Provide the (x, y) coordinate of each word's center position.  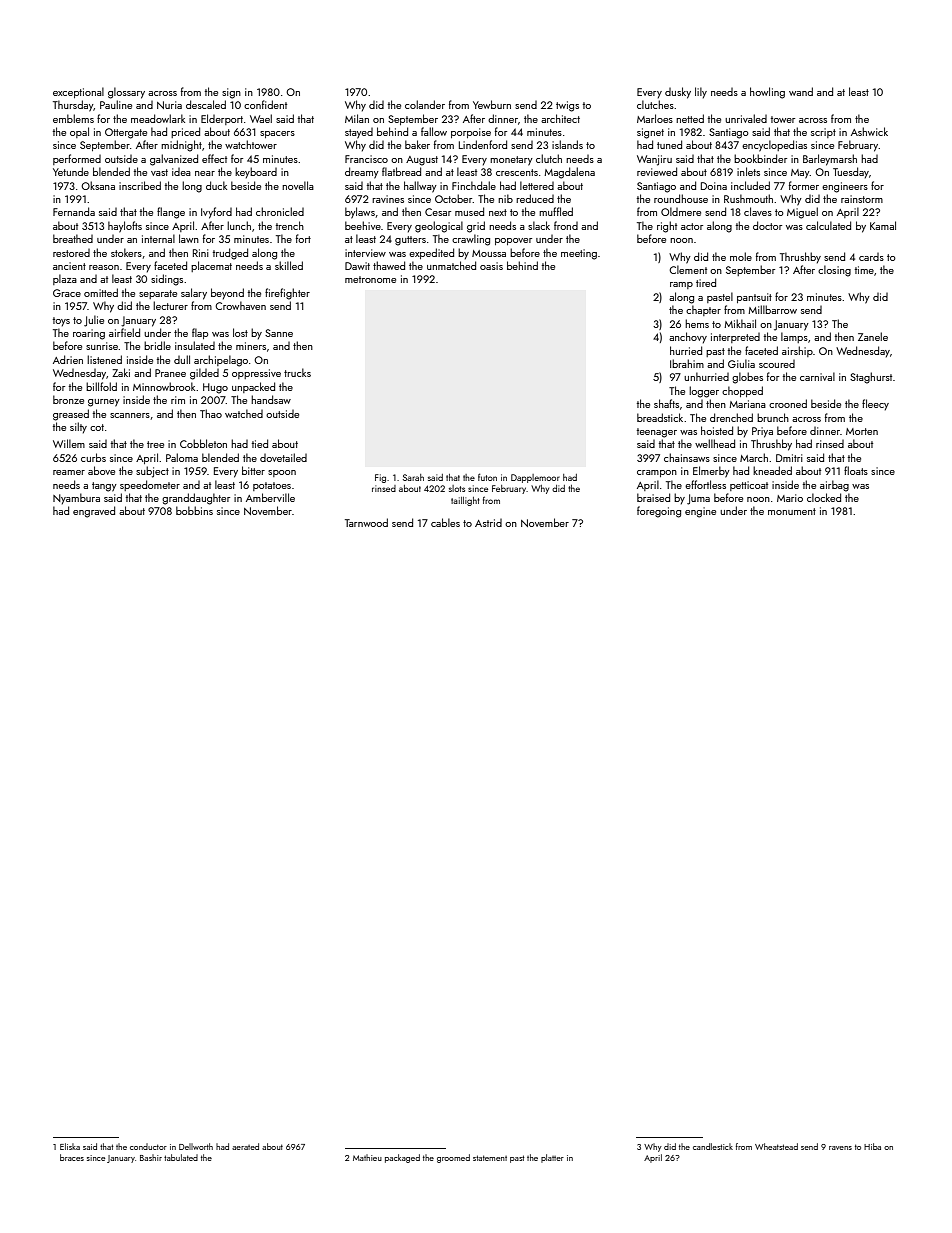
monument (792, 511)
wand (801, 91)
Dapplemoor (535, 478)
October (454, 198)
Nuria (169, 105)
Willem (69, 443)
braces (72, 1157)
